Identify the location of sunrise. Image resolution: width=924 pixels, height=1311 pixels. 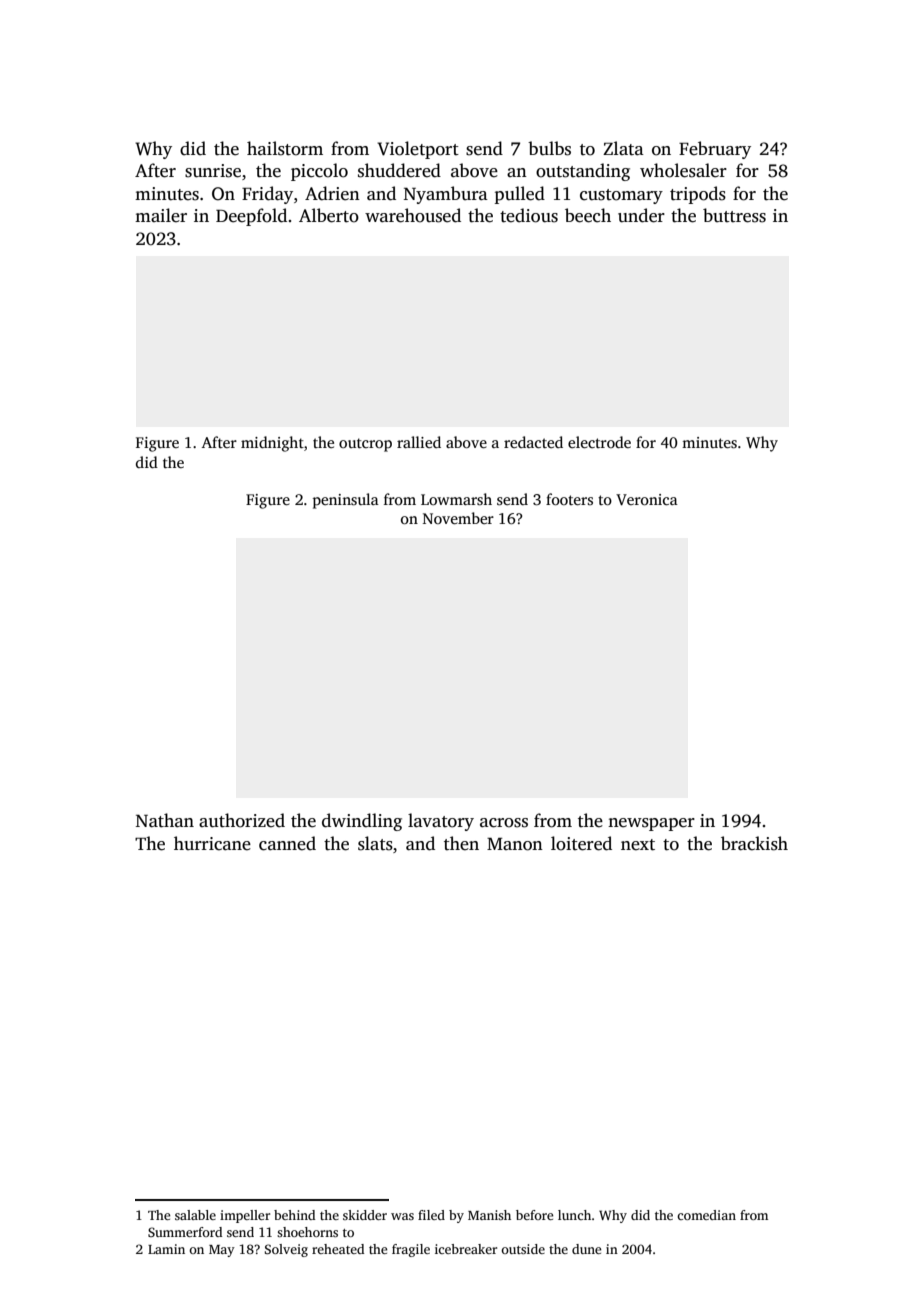
(213, 171).
